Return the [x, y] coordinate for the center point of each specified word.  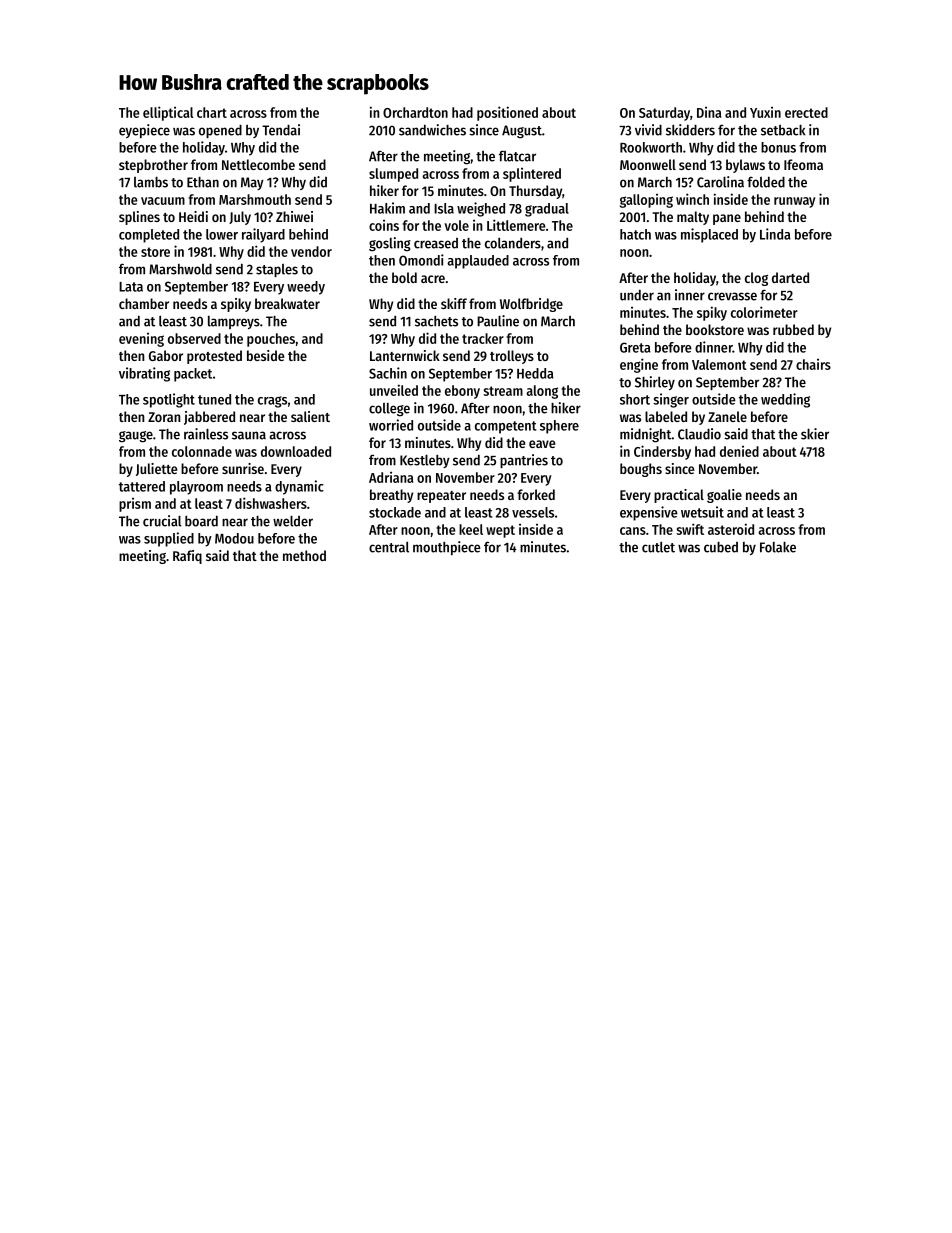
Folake [778, 547]
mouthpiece [447, 548]
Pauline [498, 321]
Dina [709, 112]
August [522, 132]
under [637, 295]
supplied [169, 539]
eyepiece [144, 131]
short [635, 399]
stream [503, 391]
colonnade [202, 451]
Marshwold [180, 269]
